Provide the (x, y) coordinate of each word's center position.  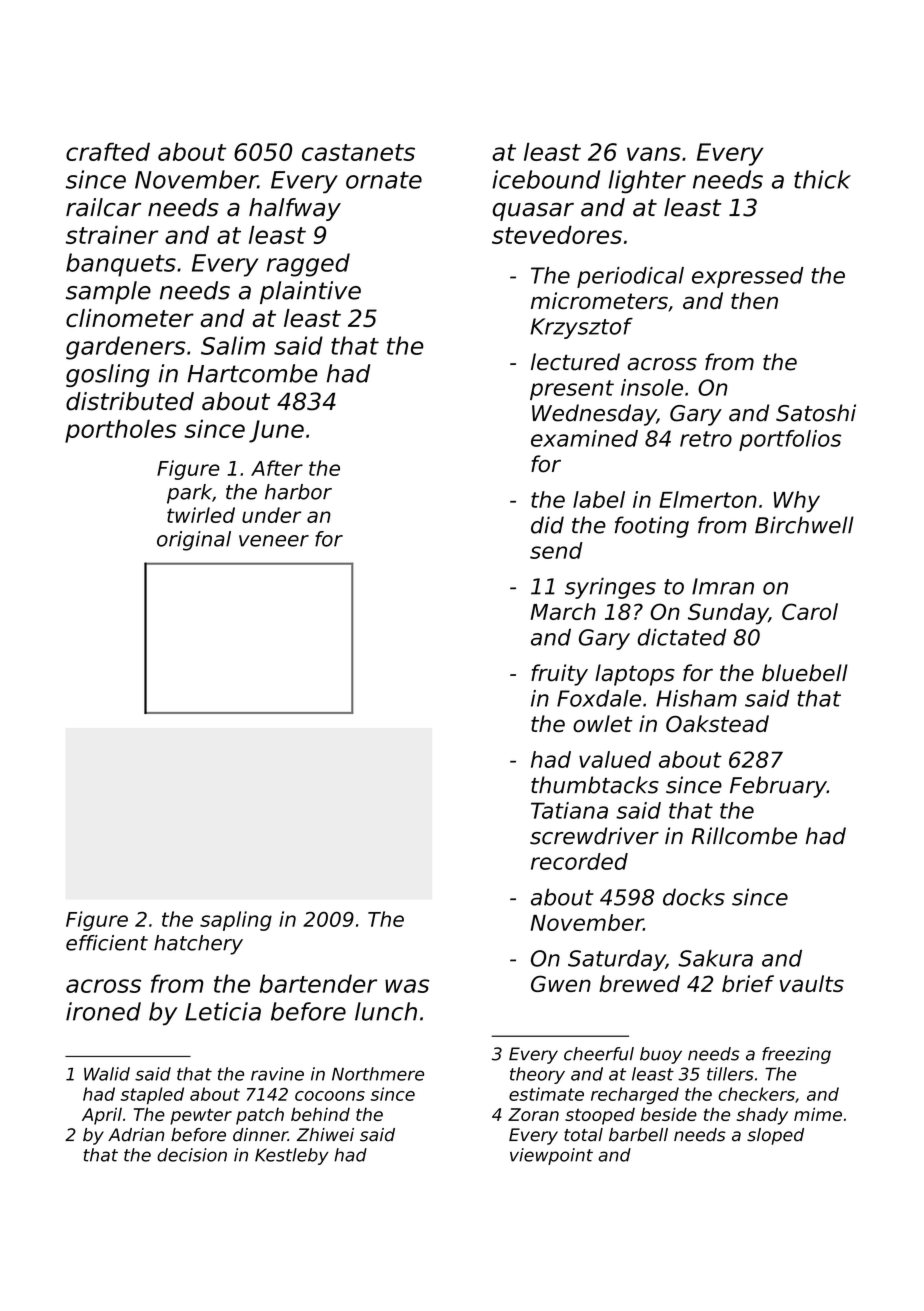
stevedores (557, 234)
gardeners (126, 348)
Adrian (136, 1135)
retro (706, 439)
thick (822, 179)
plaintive (310, 292)
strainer (112, 234)
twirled (201, 515)
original (194, 541)
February (778, 787)
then (754, 300)
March (563, 611)
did (547, 525)
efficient (107, 943)
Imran (723, 586)
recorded (579, 861)
